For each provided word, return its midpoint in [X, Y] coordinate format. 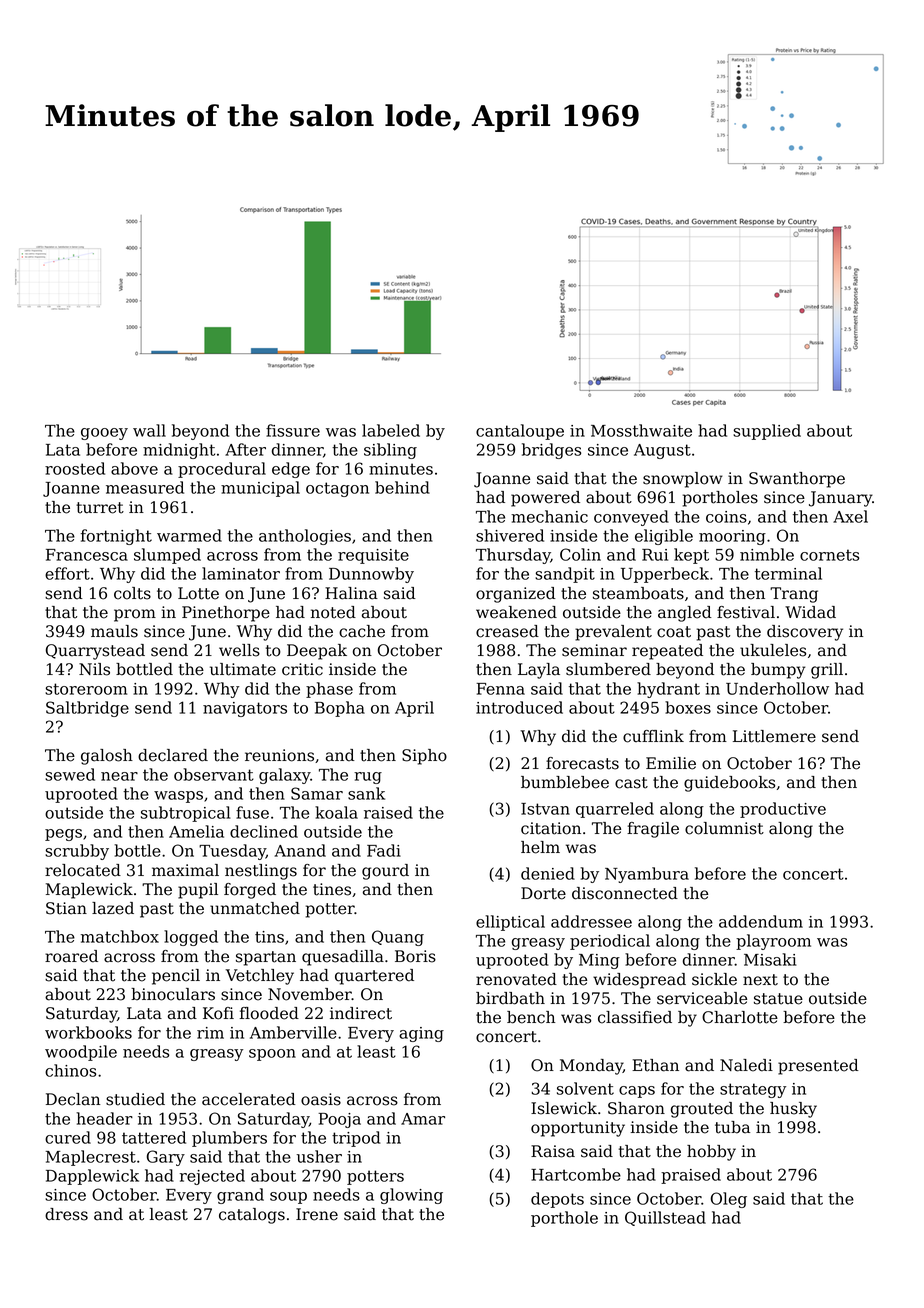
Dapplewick [92, 1177]
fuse [252, 812]
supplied [767, 432]
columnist [724, 828]
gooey [104, 434]
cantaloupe [520, 432]
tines [332, 889]
